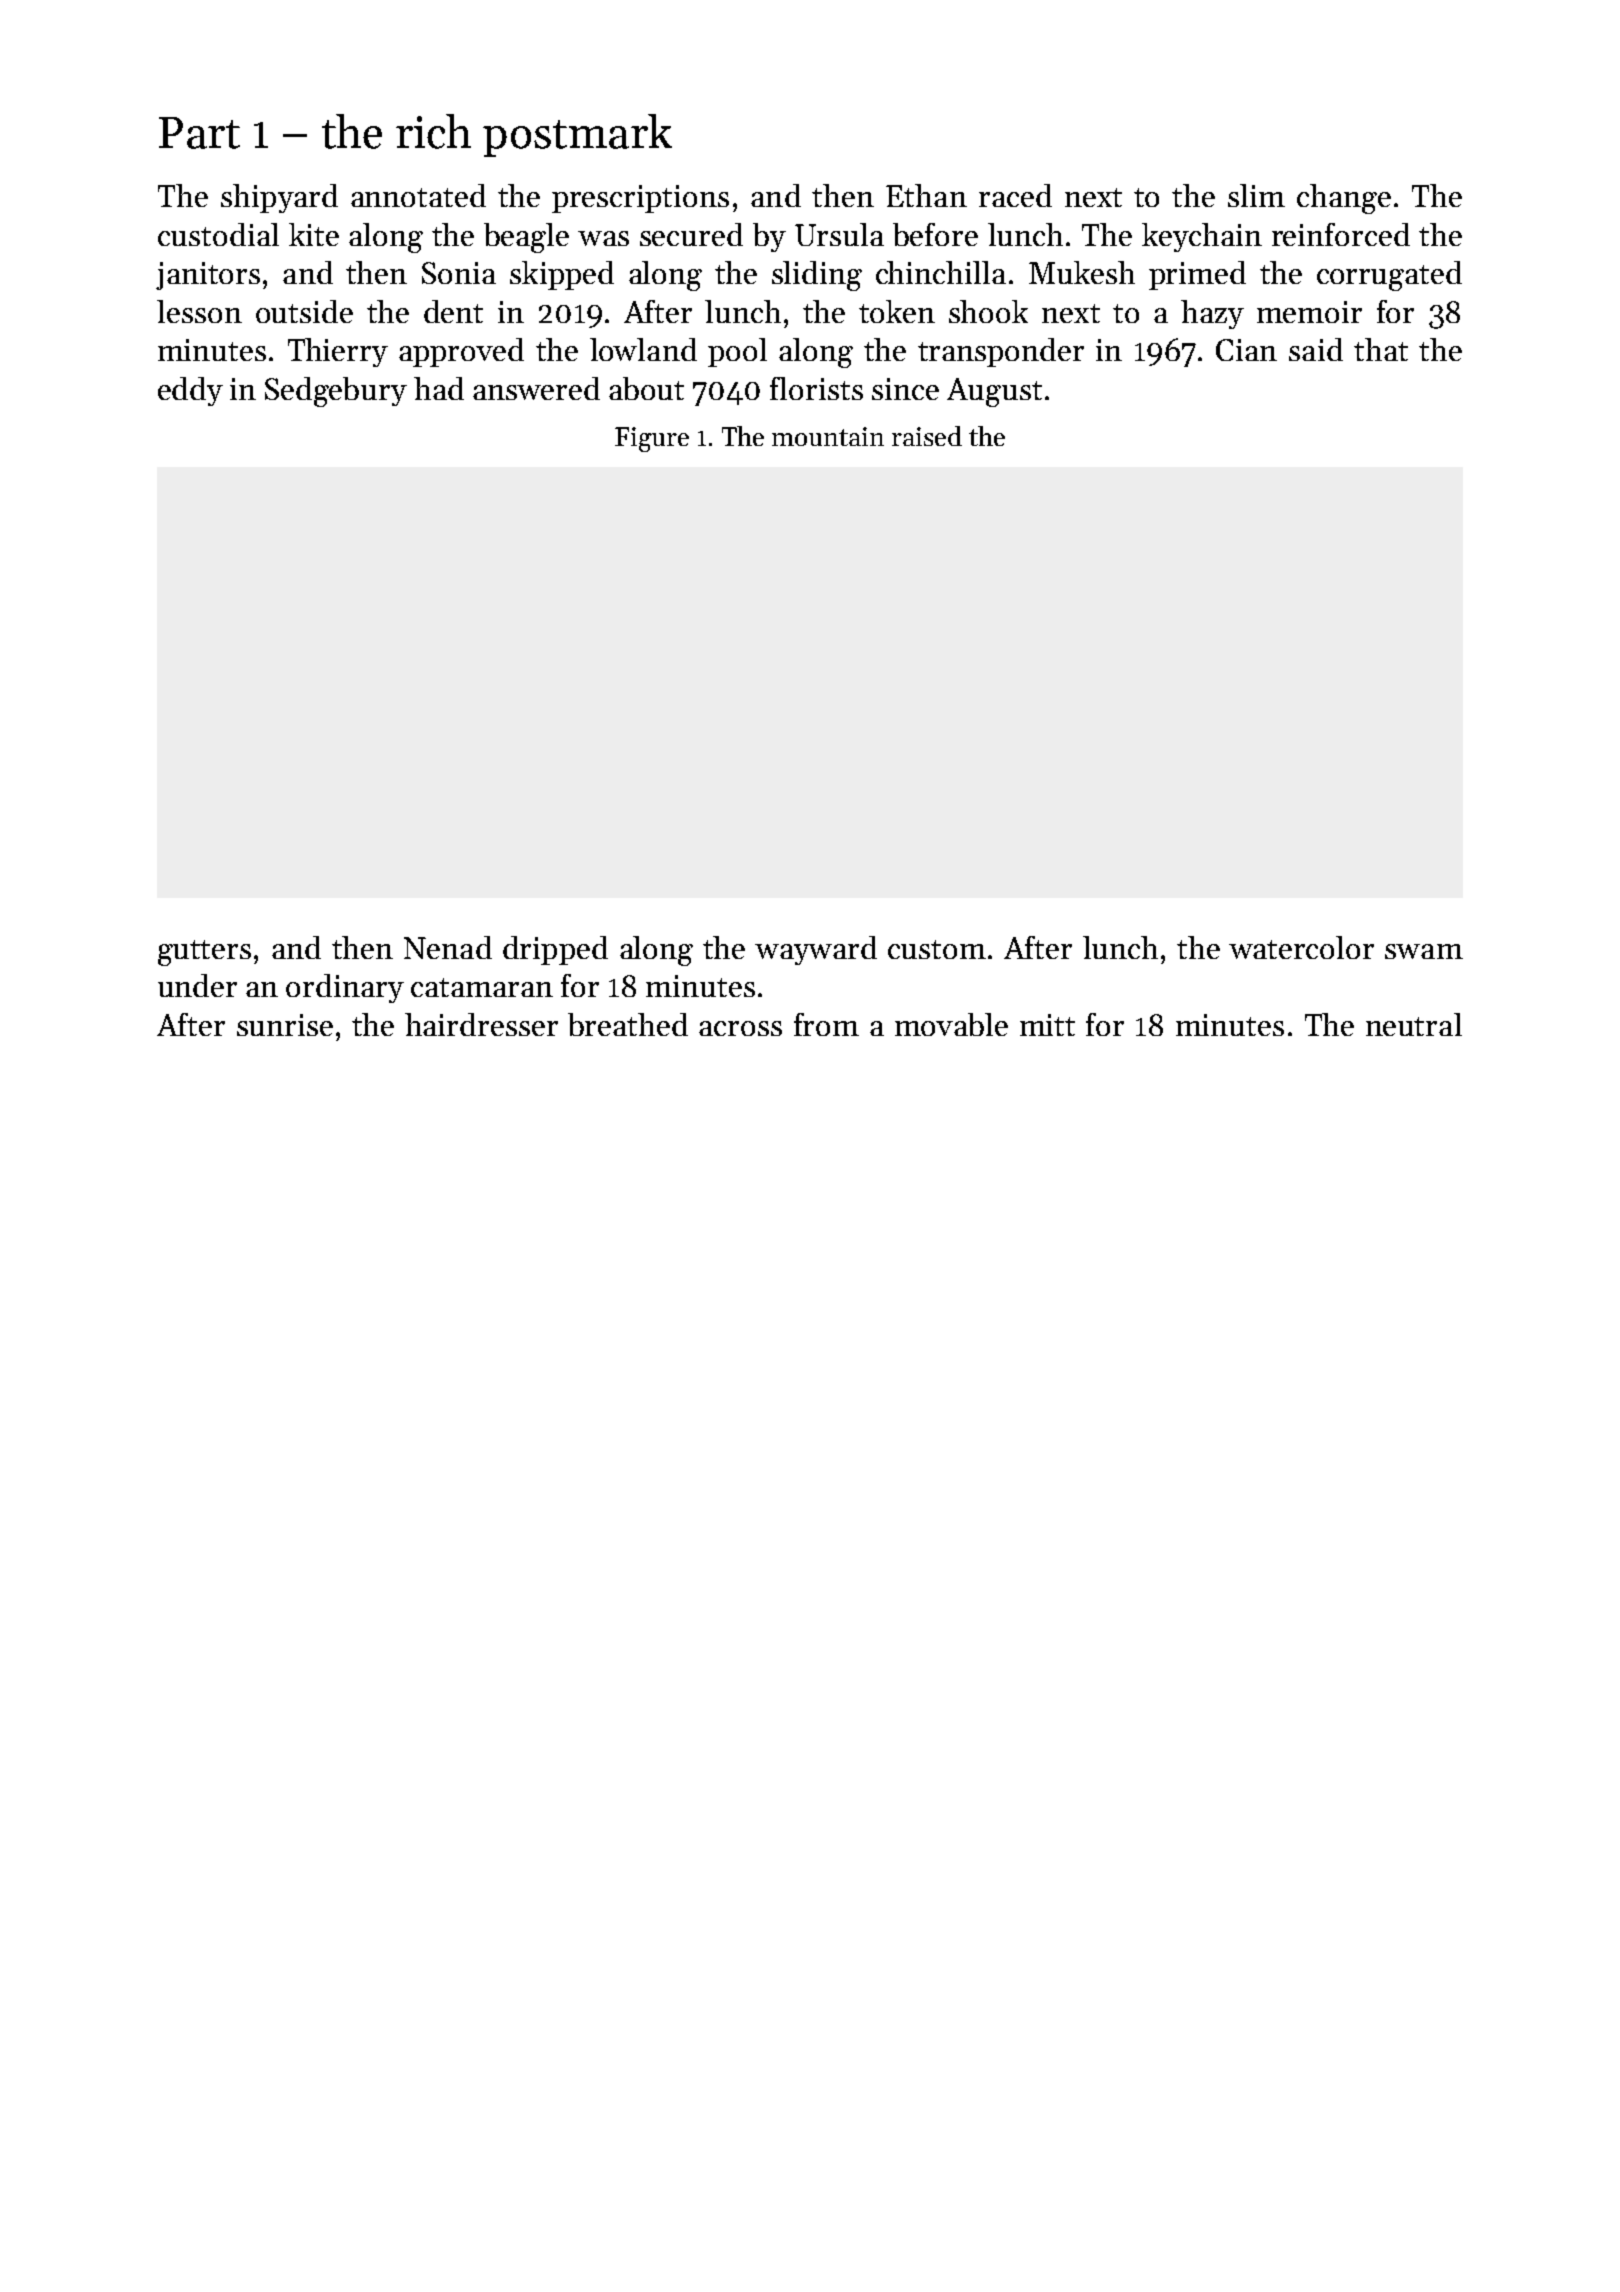  I want to click on raised, so click(927, 436).
